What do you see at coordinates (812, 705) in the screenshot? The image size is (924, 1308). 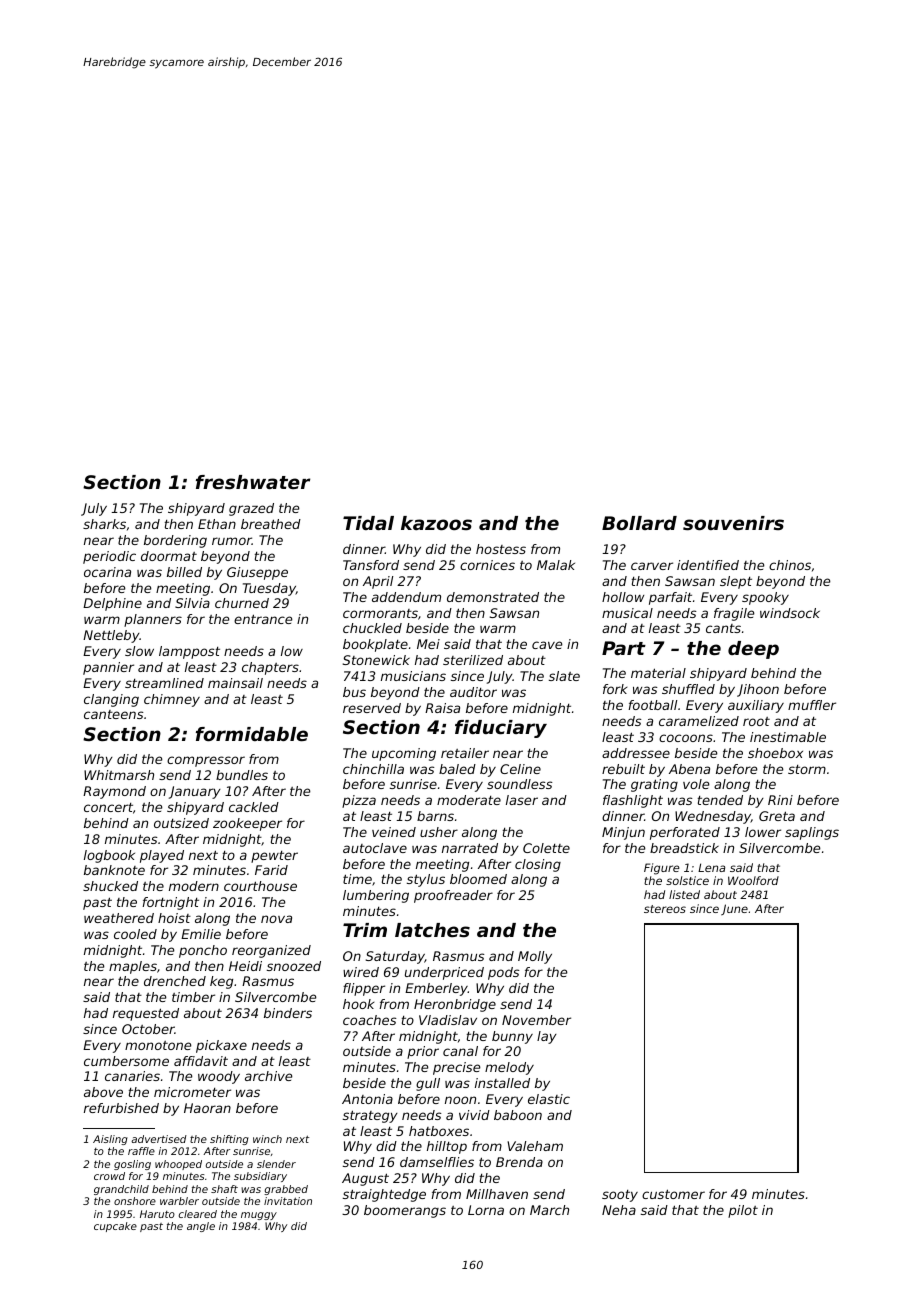 I see `muffler` at bounding box center [812, 705].
